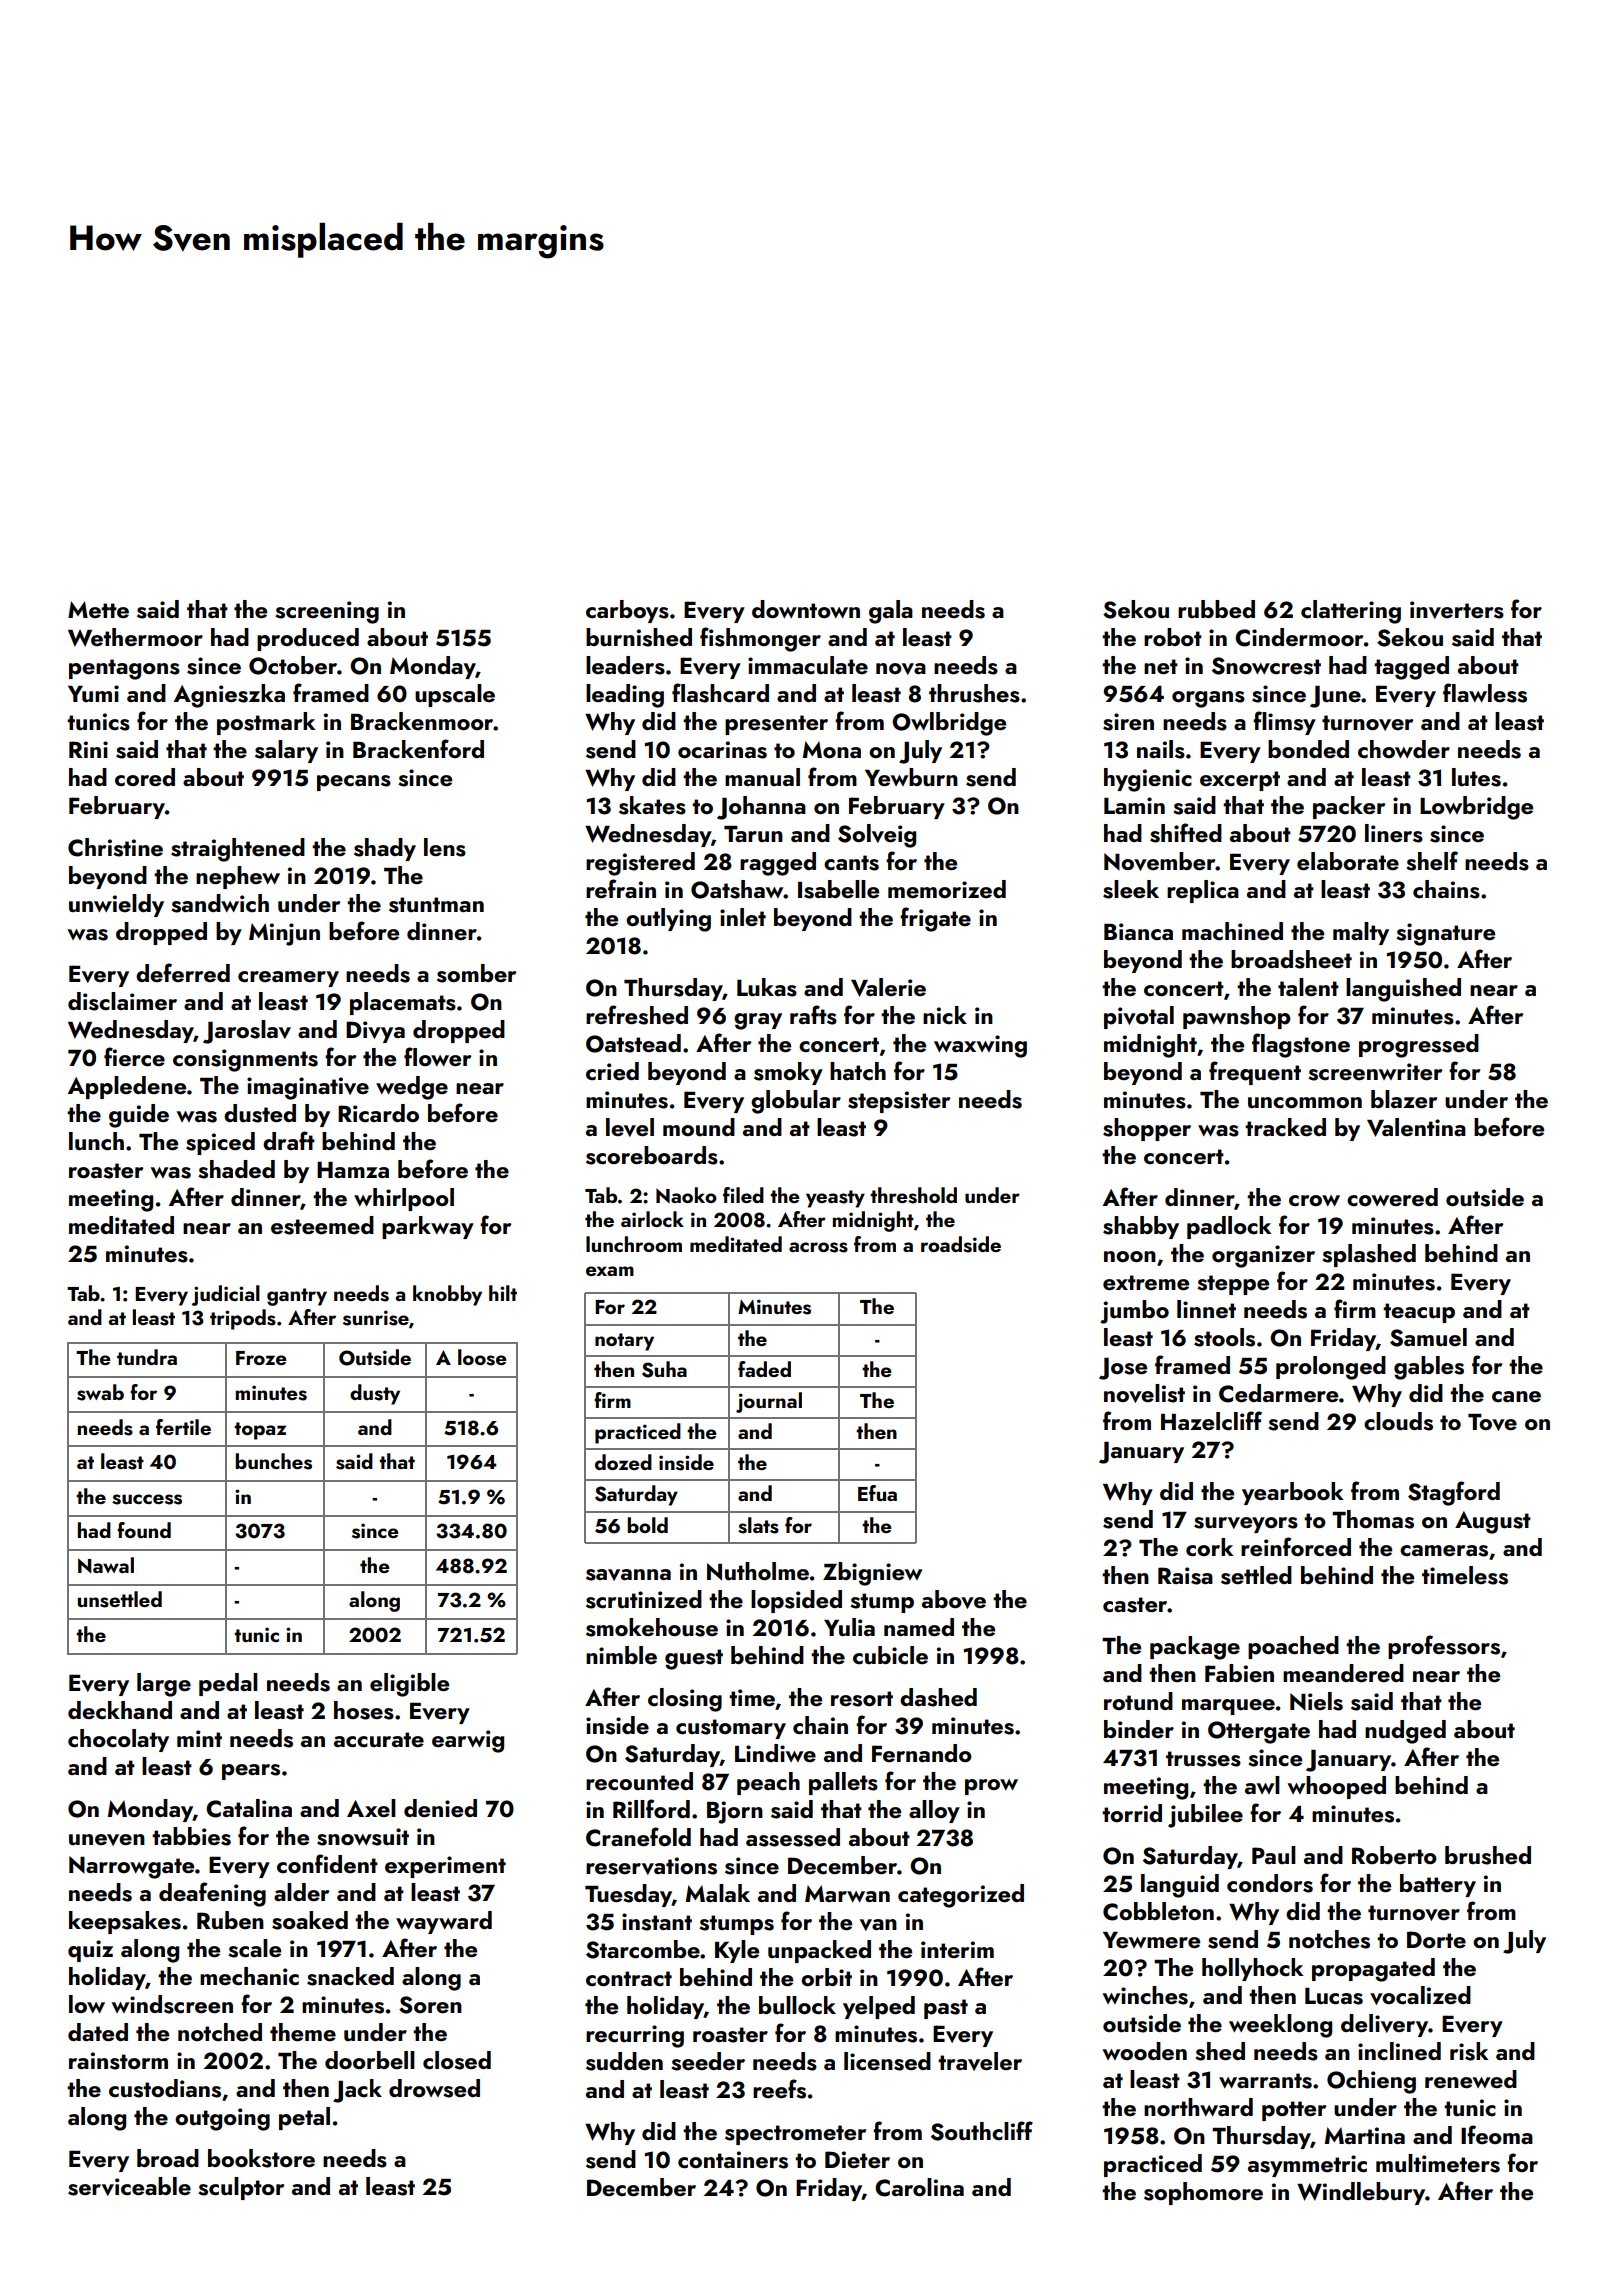 Image resolution: width=1620 pixels, height=2292 pixels. I want to click on gala, so click(891, 612).
